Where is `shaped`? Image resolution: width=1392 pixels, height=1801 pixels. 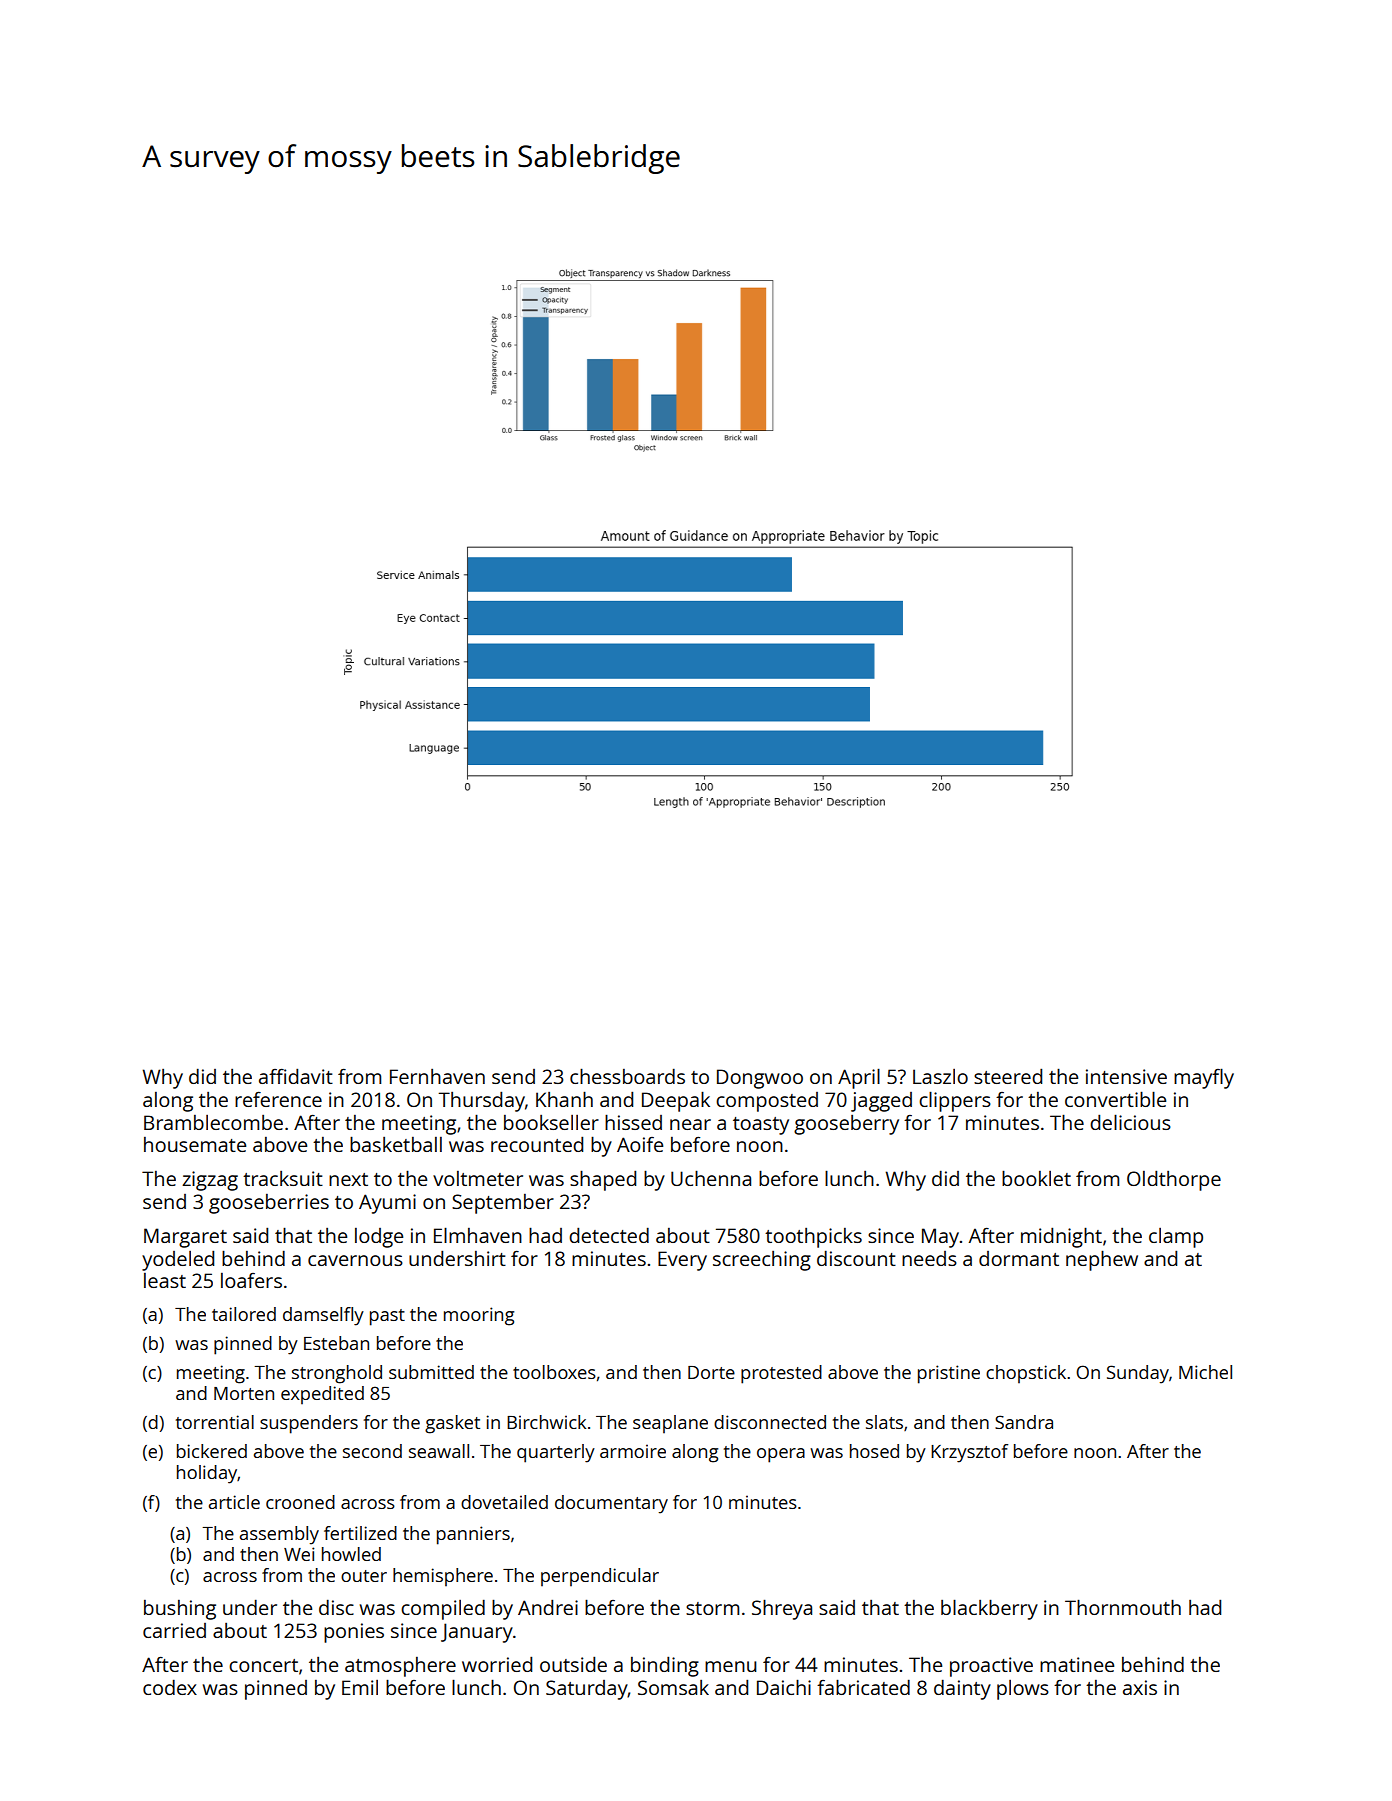
shaped is located at coordinates (603, 1180).
